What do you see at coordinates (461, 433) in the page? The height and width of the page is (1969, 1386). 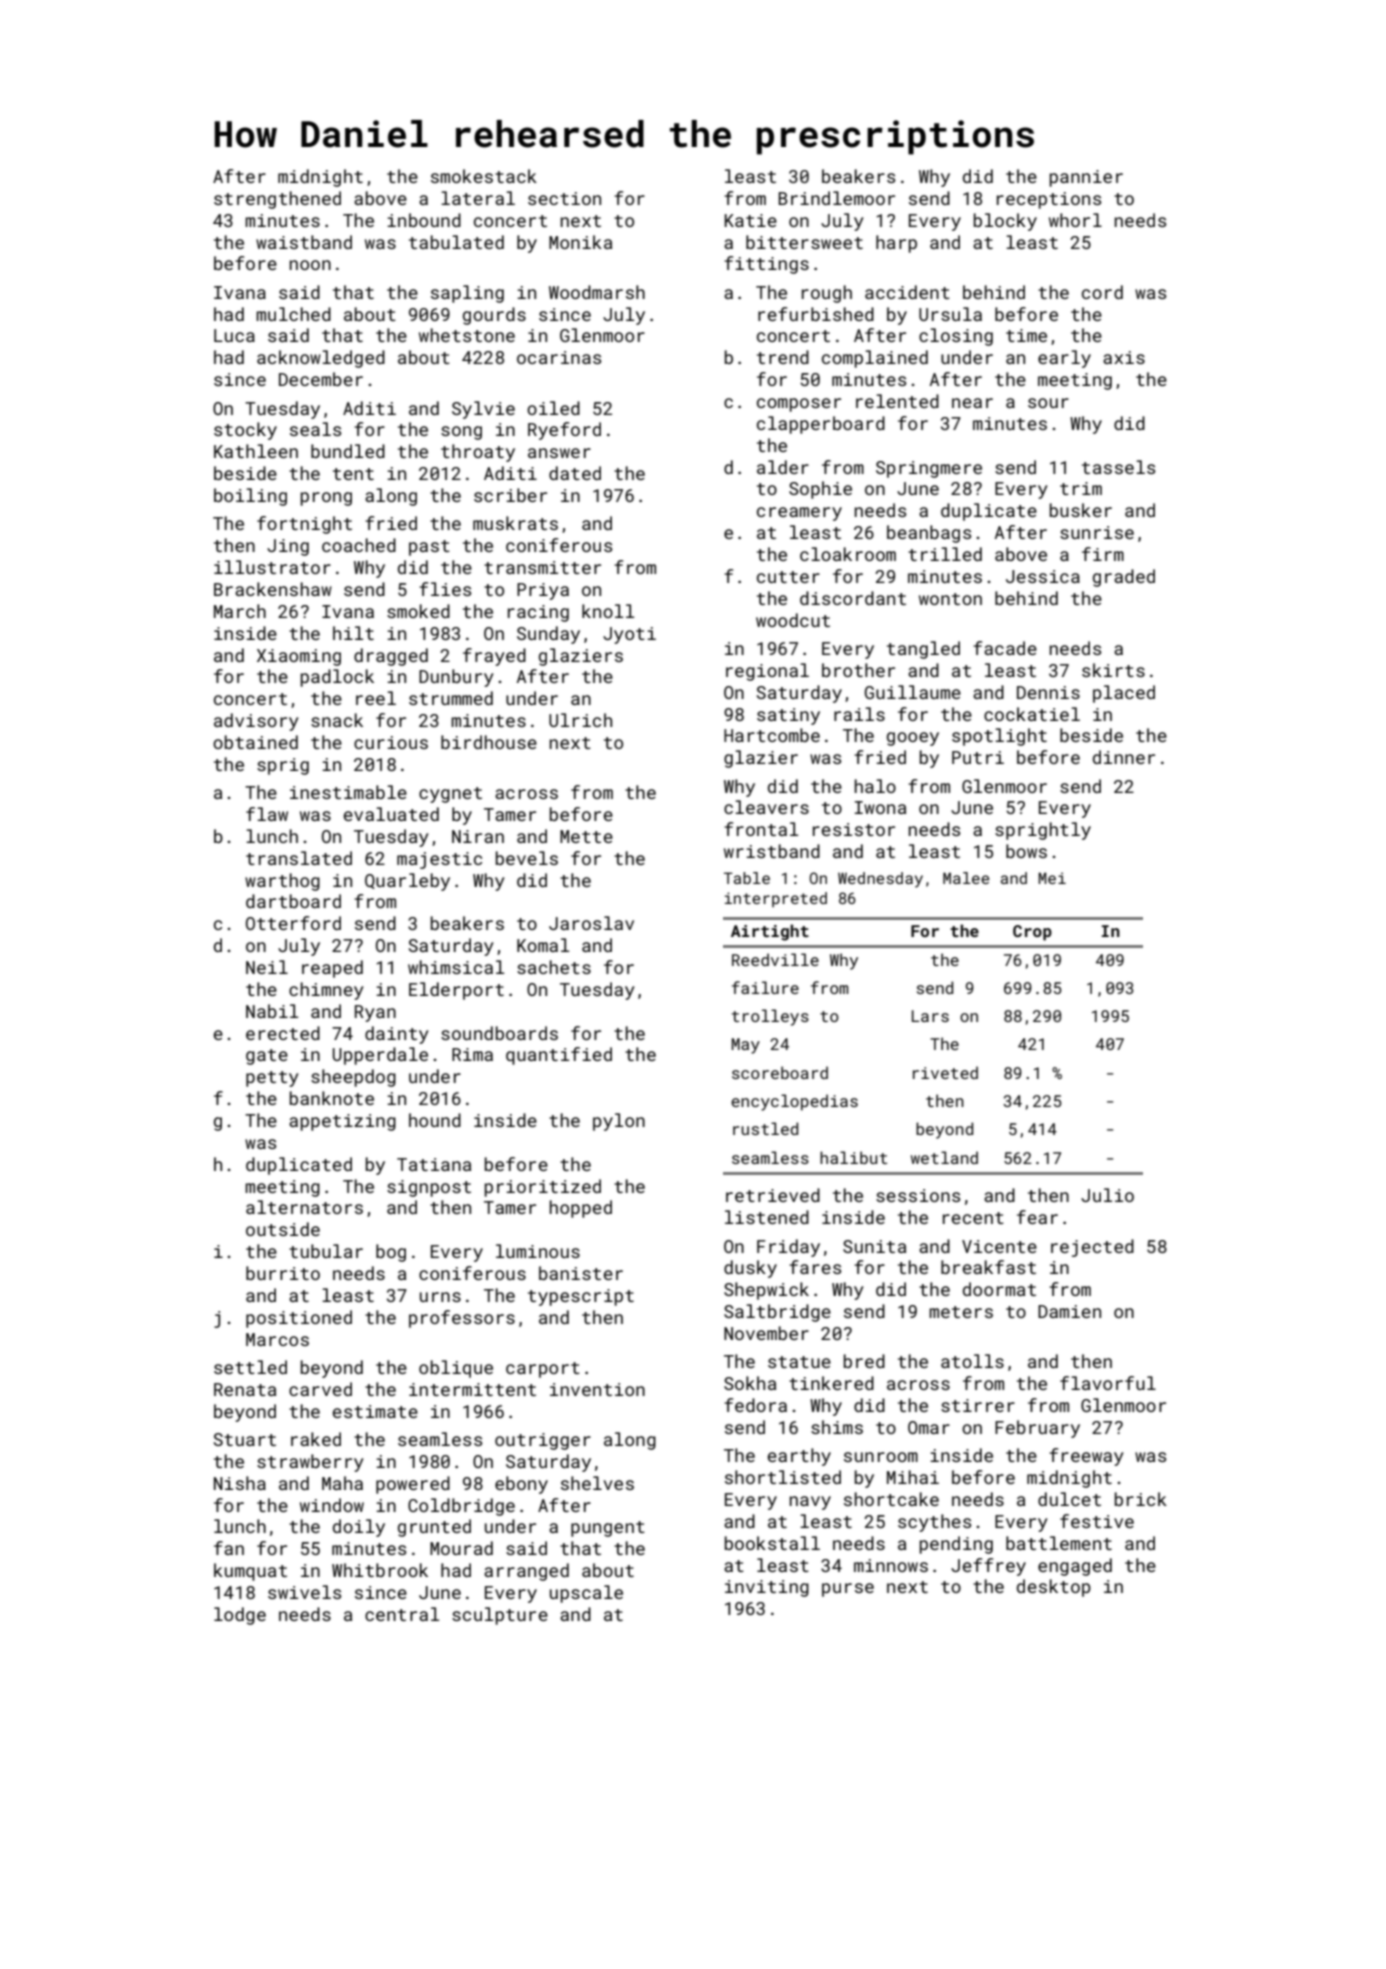 I see `song` at bounding box center [461, 433].
